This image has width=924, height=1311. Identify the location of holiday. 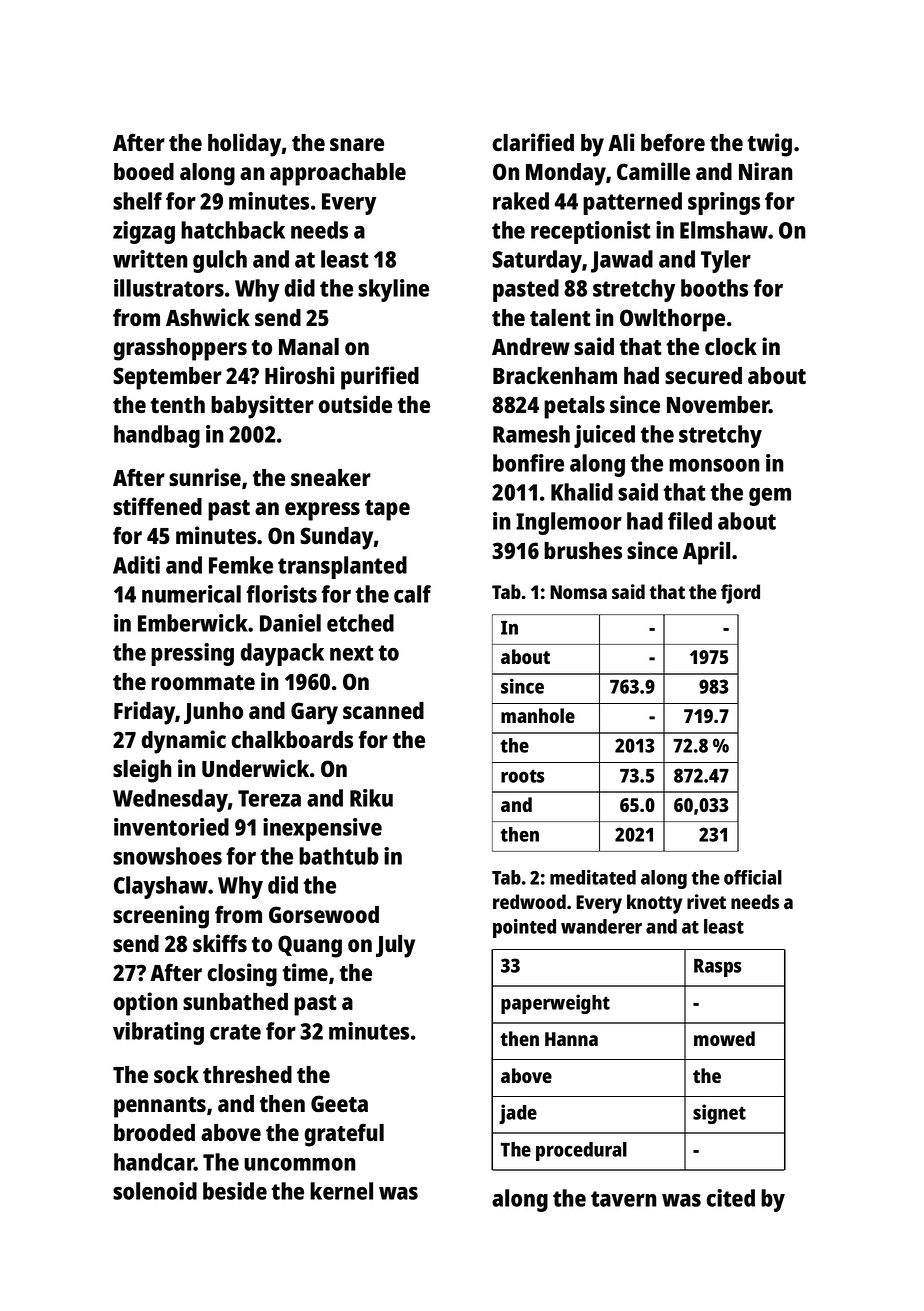
(244, 145).
